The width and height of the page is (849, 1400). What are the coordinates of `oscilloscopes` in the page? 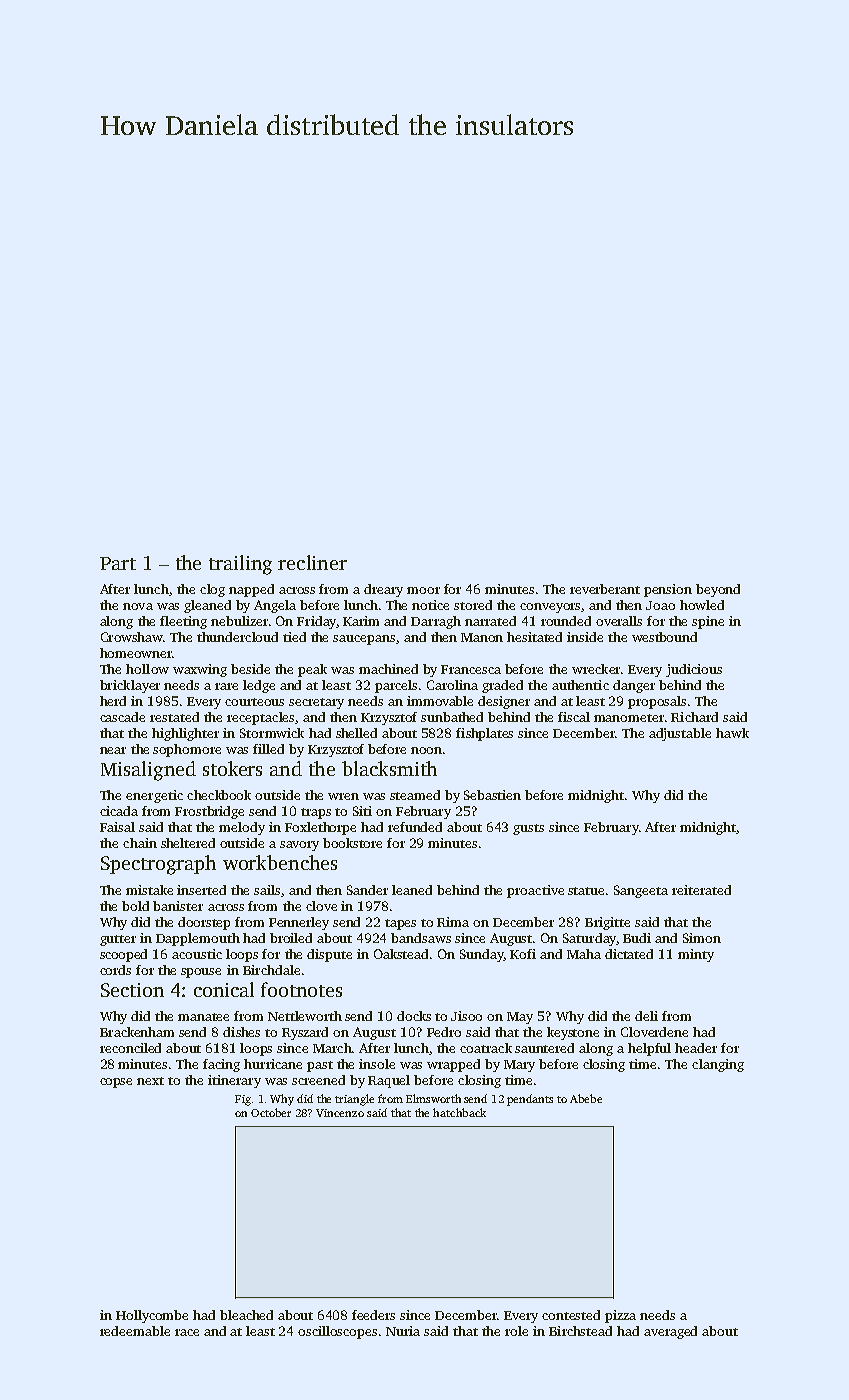 It's located at (337, 1332).
